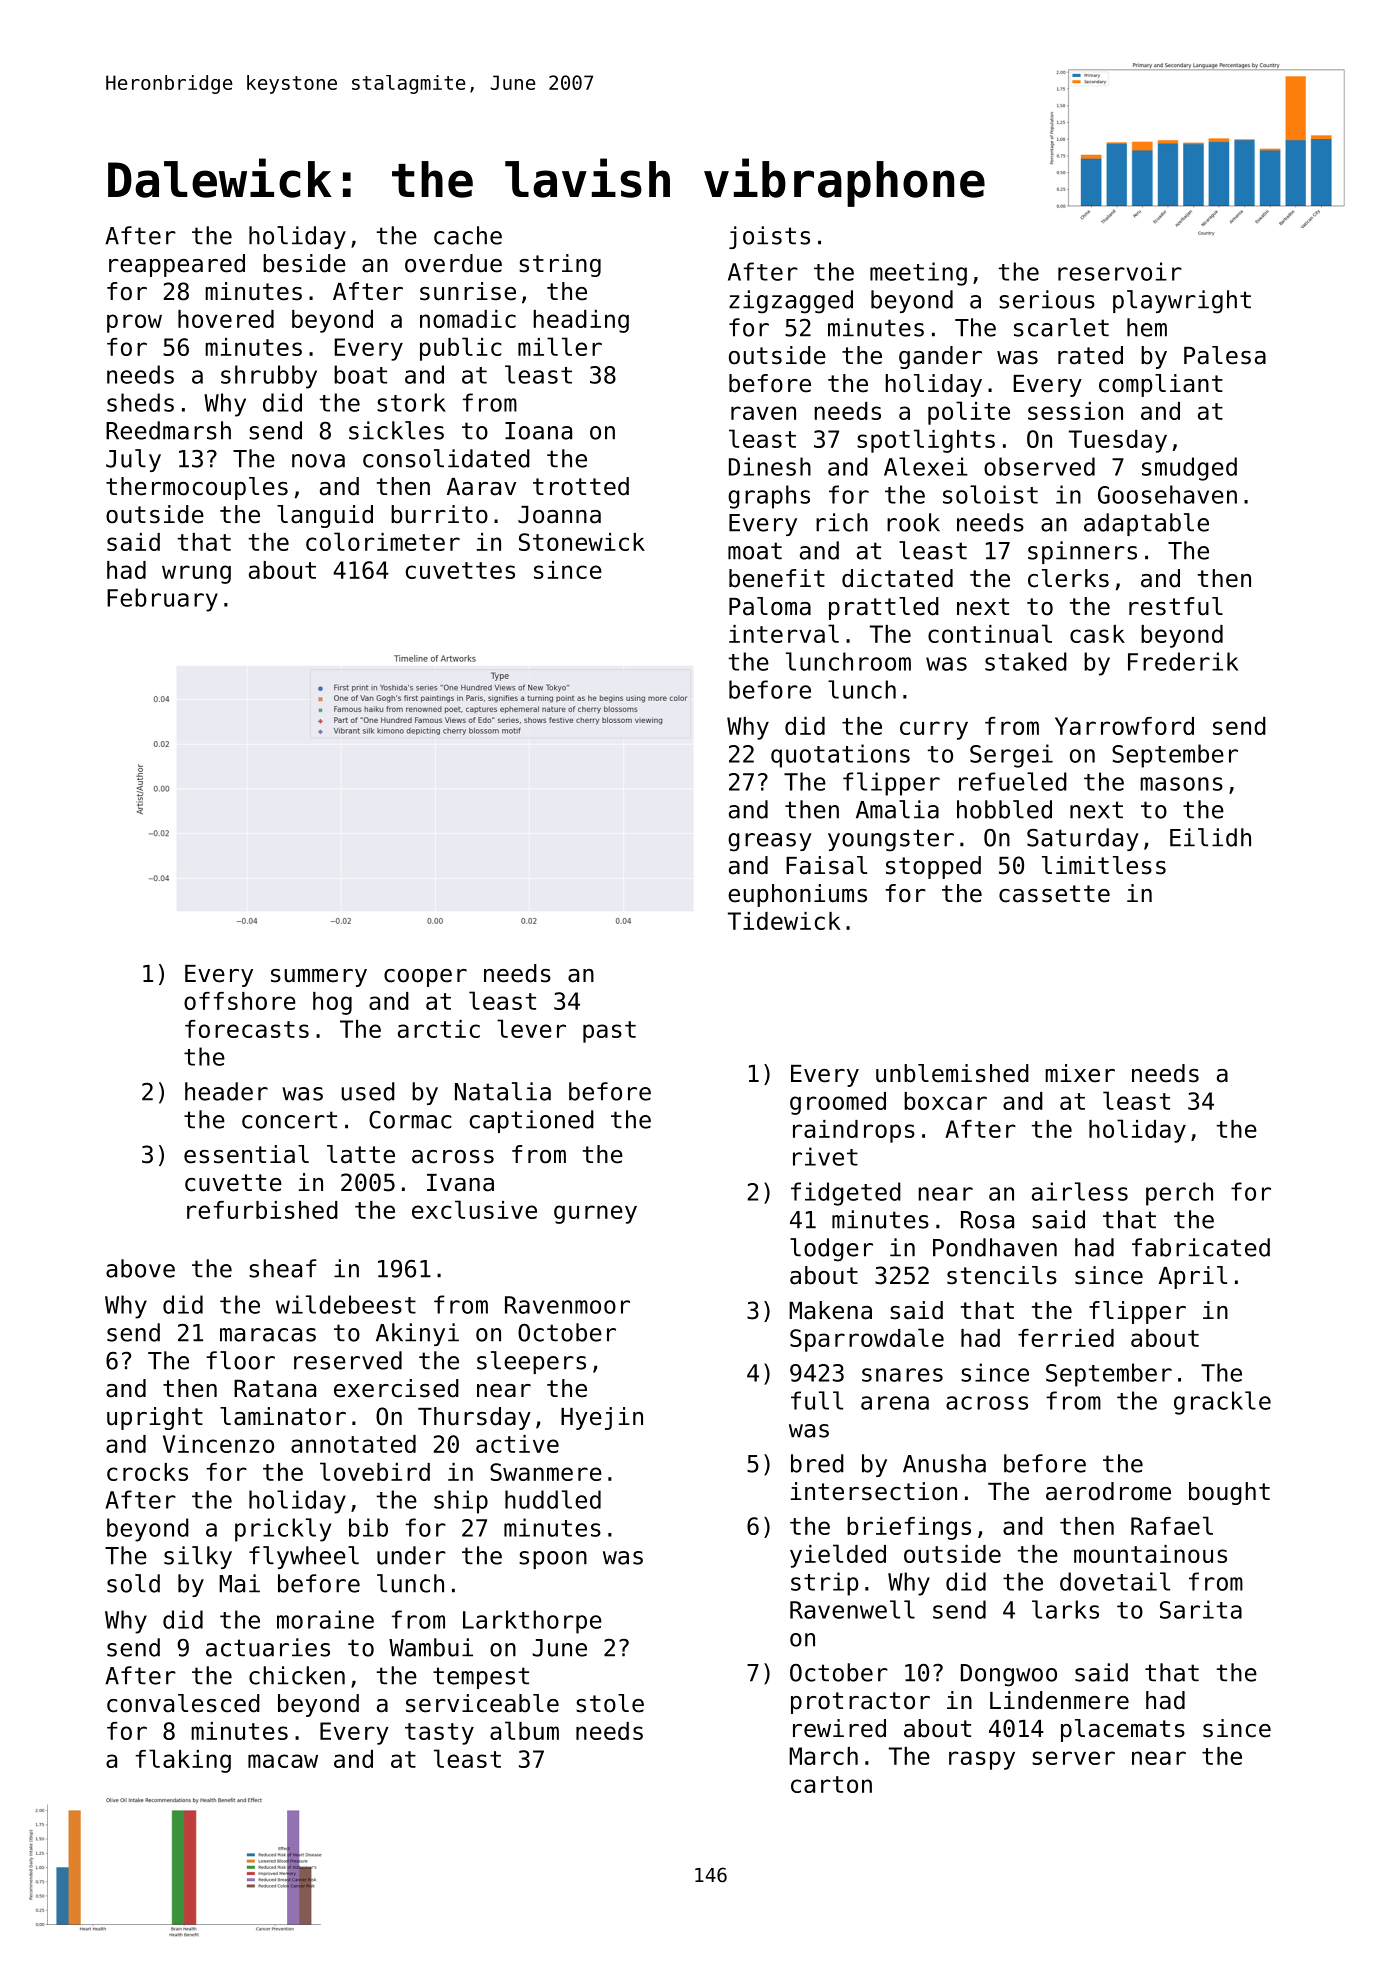 The height and width of the screenshot is (1969, 1386). I want to click on convalesced, so click(183, 1703).
